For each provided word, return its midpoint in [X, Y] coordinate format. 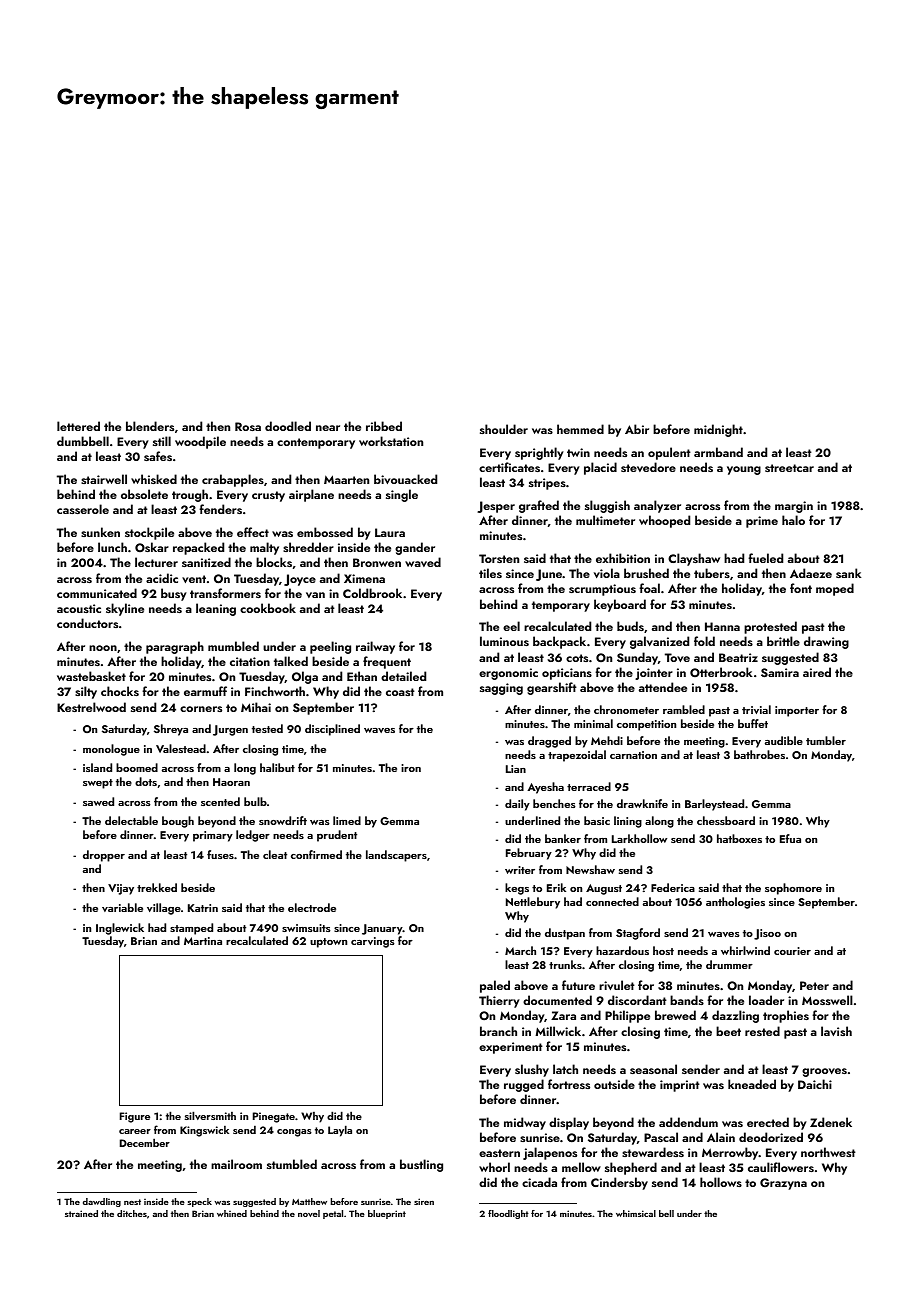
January [382, 929]
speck [199, 1202]
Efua [790, 838]
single [402, 495]
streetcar [789, 468]
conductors [87, 623]
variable [122, 907]
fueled [765, 558]
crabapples [233, 480]
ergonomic [508, 674]
